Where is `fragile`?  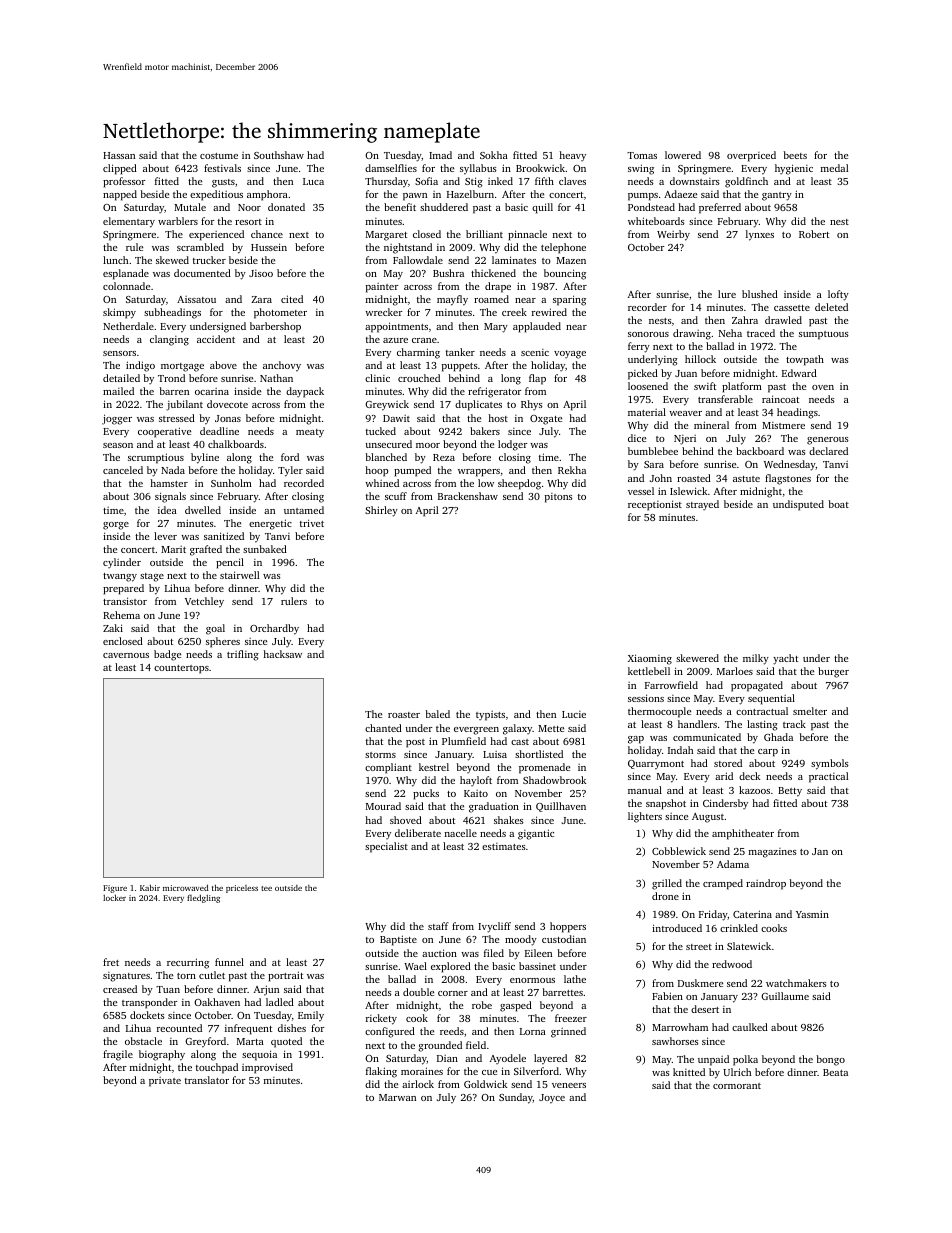
fragile is located at coordinates (118, 1055).
